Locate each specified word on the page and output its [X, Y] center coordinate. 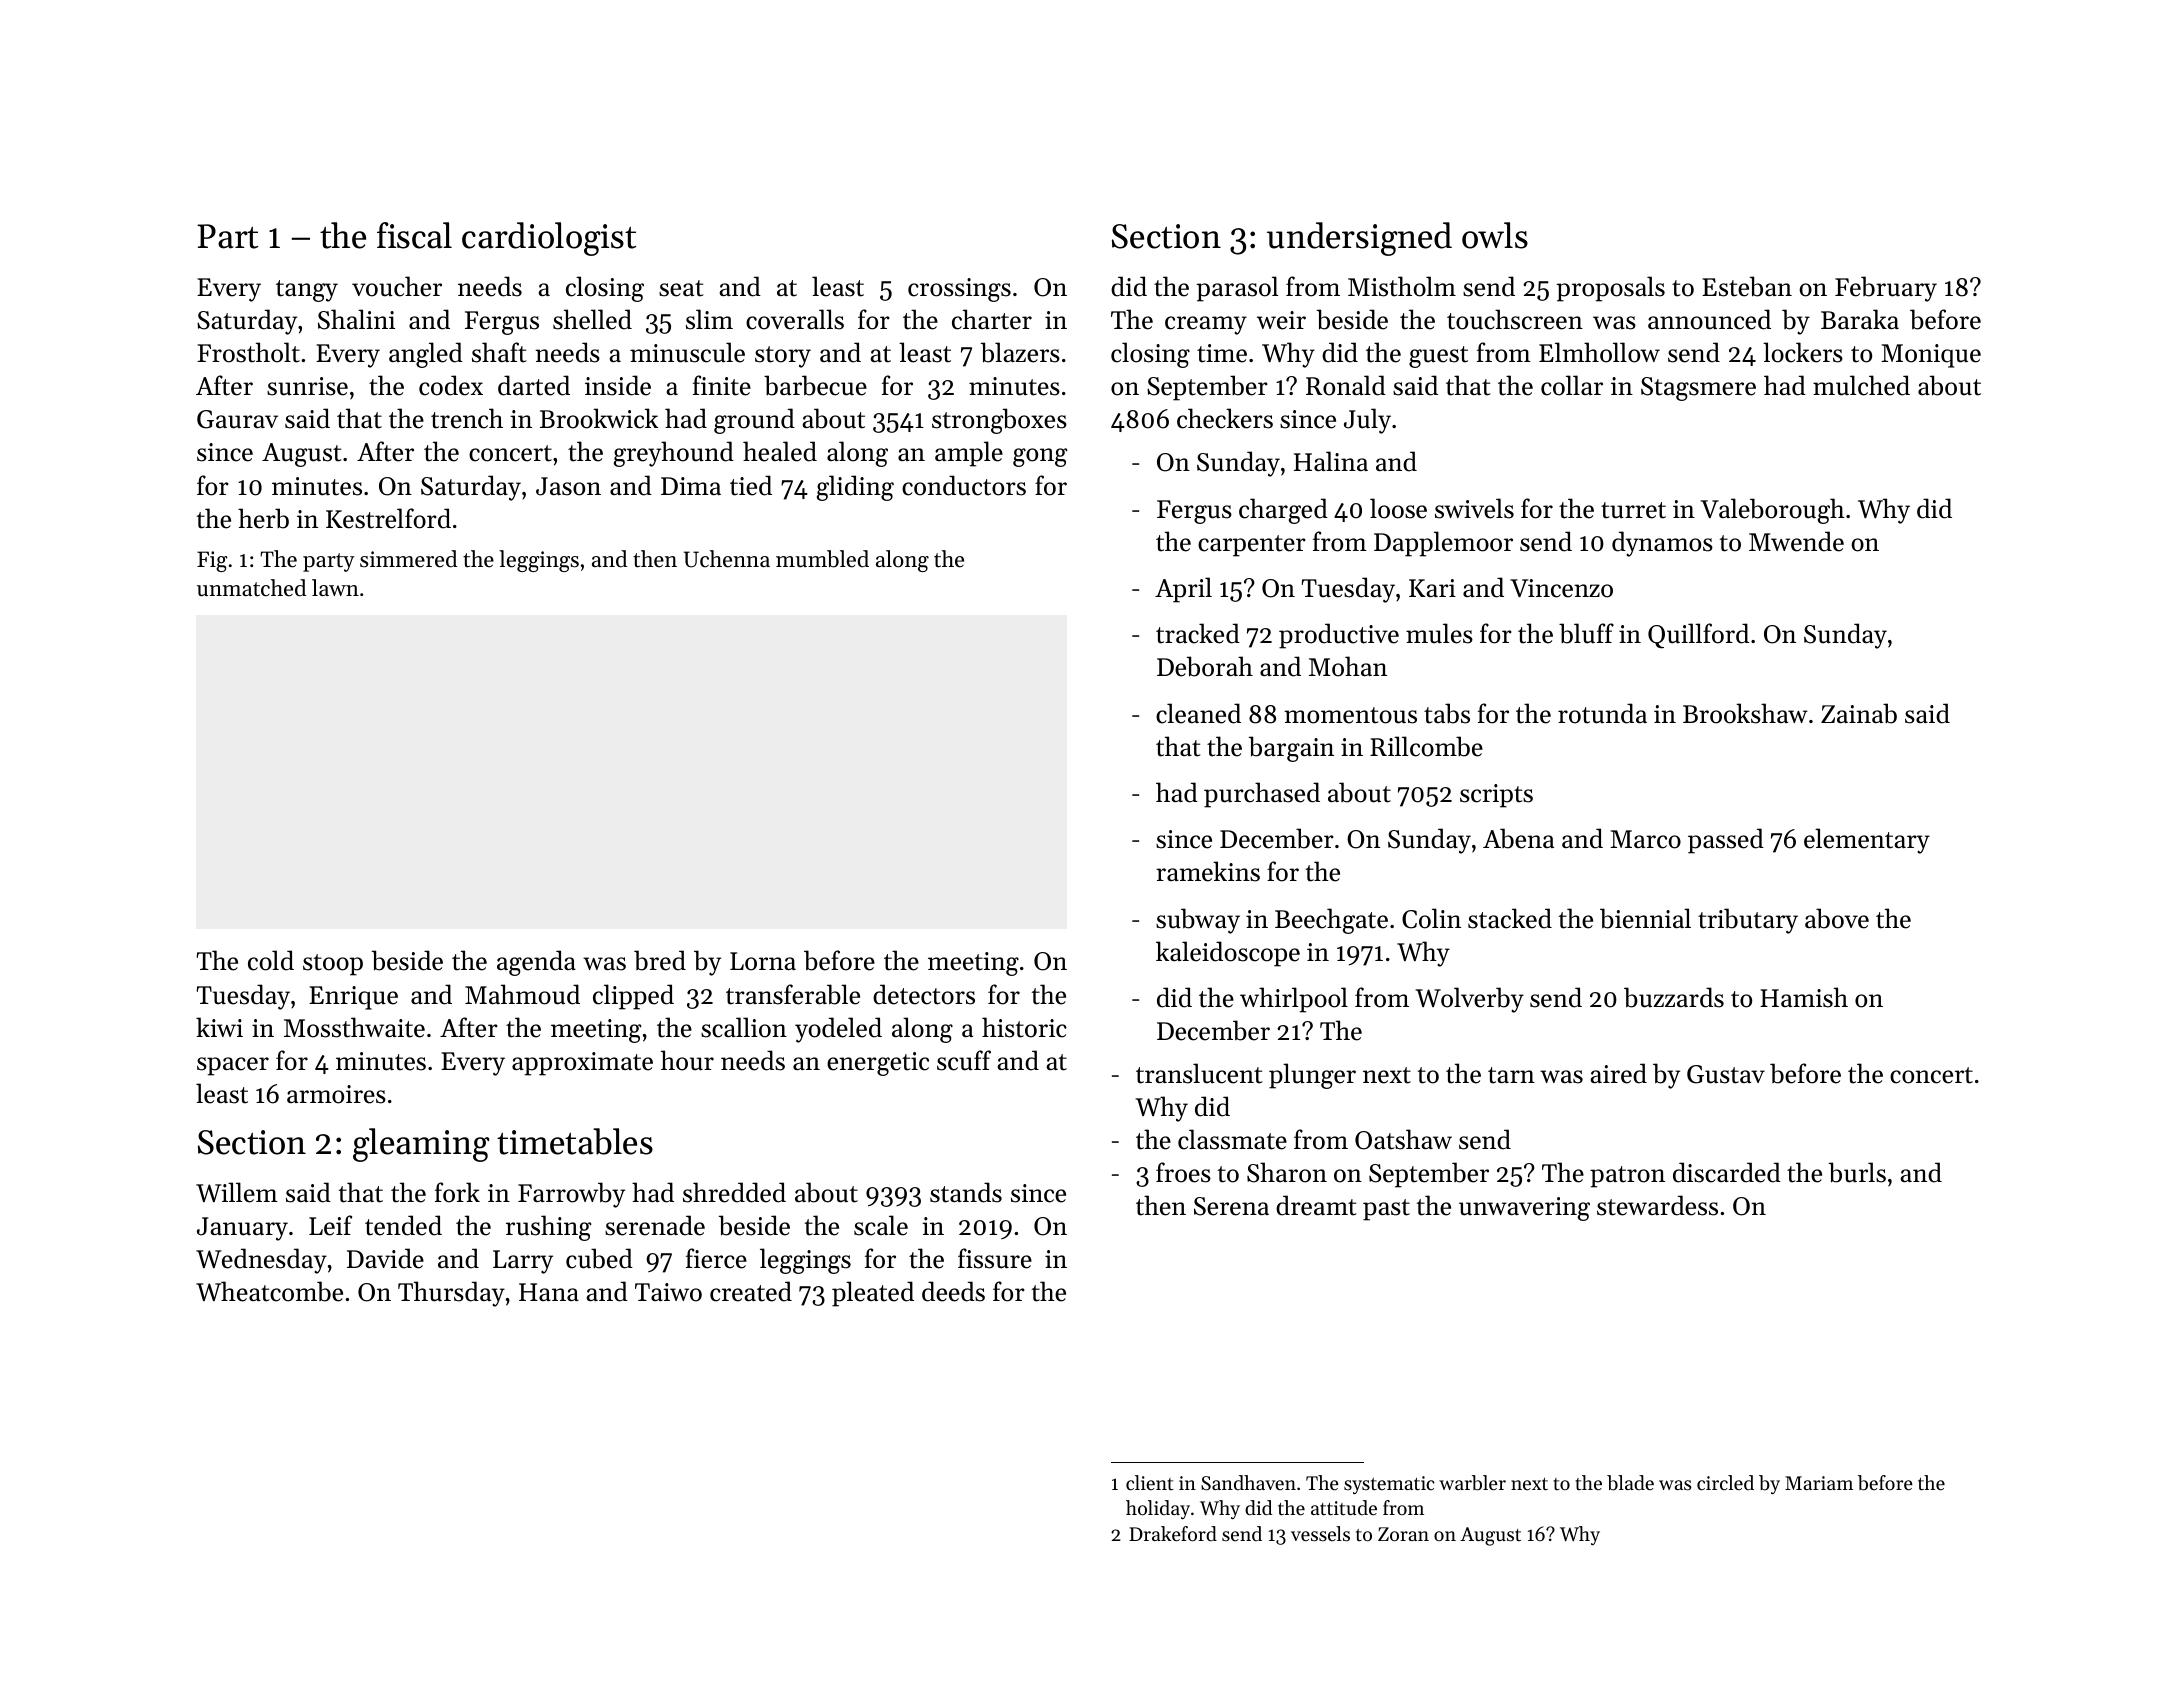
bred [660, 960]
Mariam [1819, 1483]
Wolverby [1469, 1000]
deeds [953, 1291]
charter [992, 319]
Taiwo [668, 1292]
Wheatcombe [269, 1291]
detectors [924, 994]
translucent [1199, 1073]
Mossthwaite [354, 1027]
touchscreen [1515, 319]
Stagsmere [1698, 389]
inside [618, 385]
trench [467, 418]
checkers [1225, 418]
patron [1627, 1177]
